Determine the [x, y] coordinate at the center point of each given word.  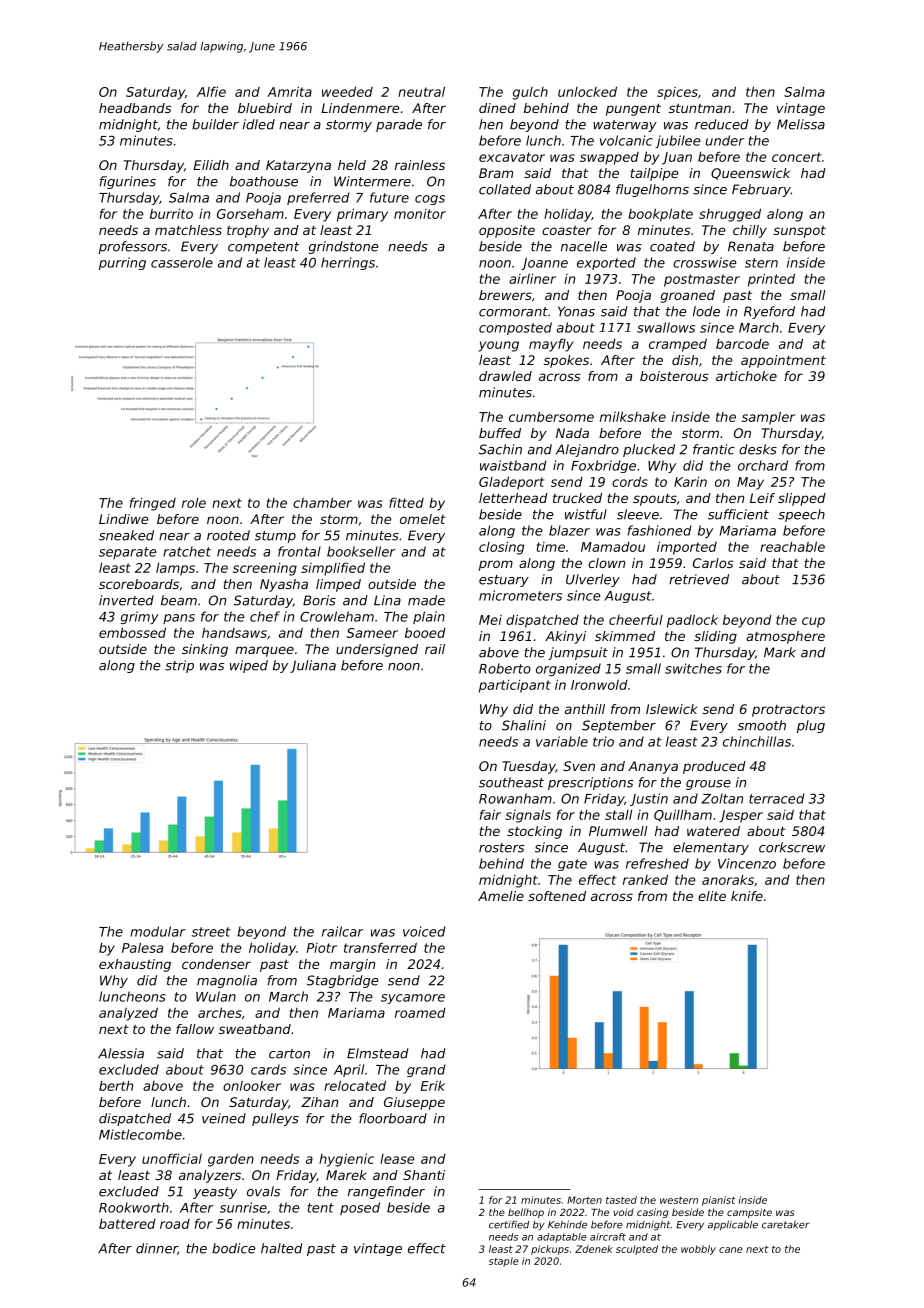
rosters [501, 848]
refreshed [657, 863]
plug [811, 726]
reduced [722, 124]
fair [490, 814]
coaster [567, 230]
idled [259, 124]
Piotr [322, 948]
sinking [205, 650]
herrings [348, 263]
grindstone [343, 247]
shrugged [730, 215]
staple [504, 1262]
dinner [157, 1249]
